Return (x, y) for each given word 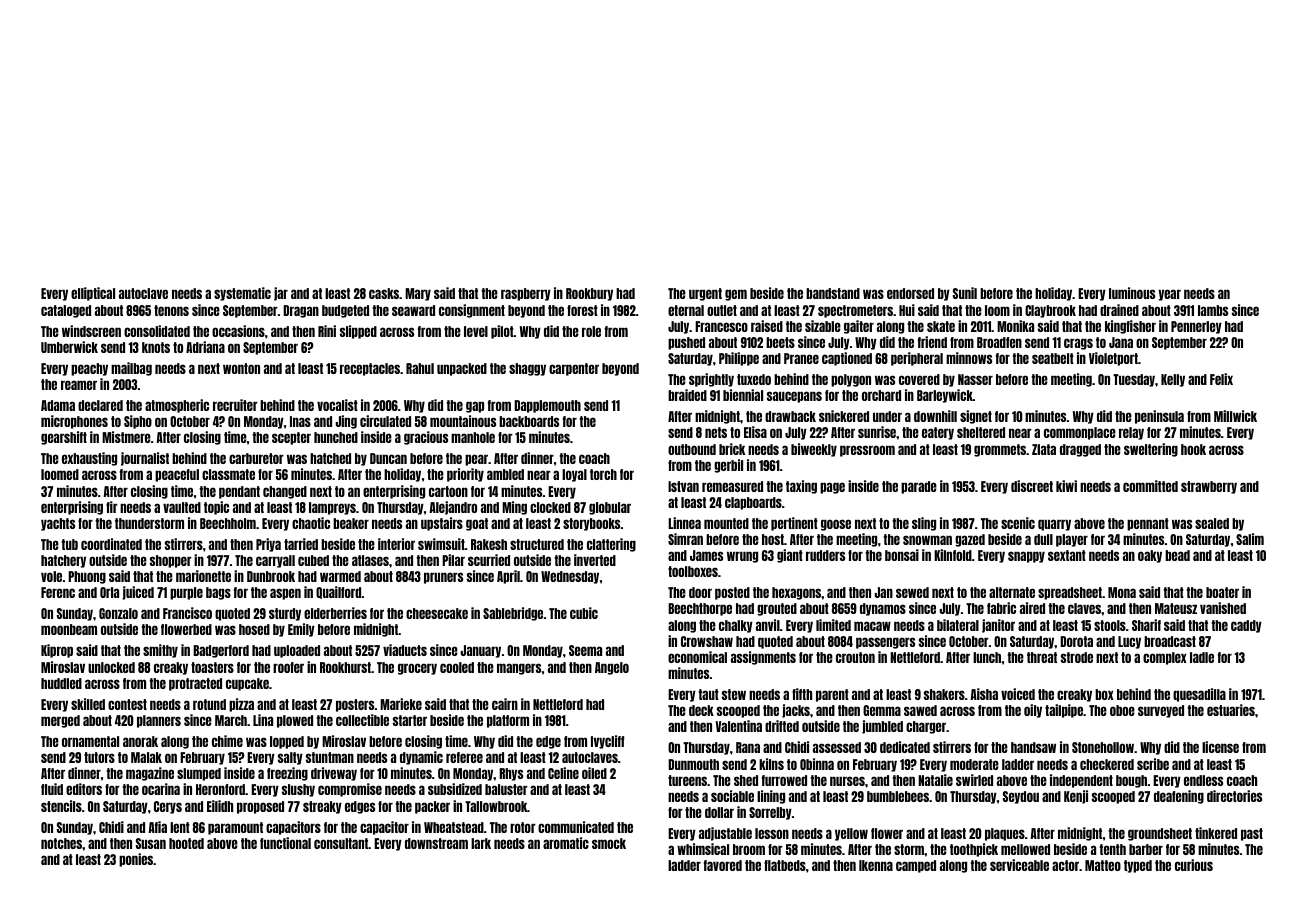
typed (1138, 866)
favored (723, 865)
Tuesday (1134, 380)
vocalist (337, 405)
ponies (136, 860)
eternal (686, 310)
